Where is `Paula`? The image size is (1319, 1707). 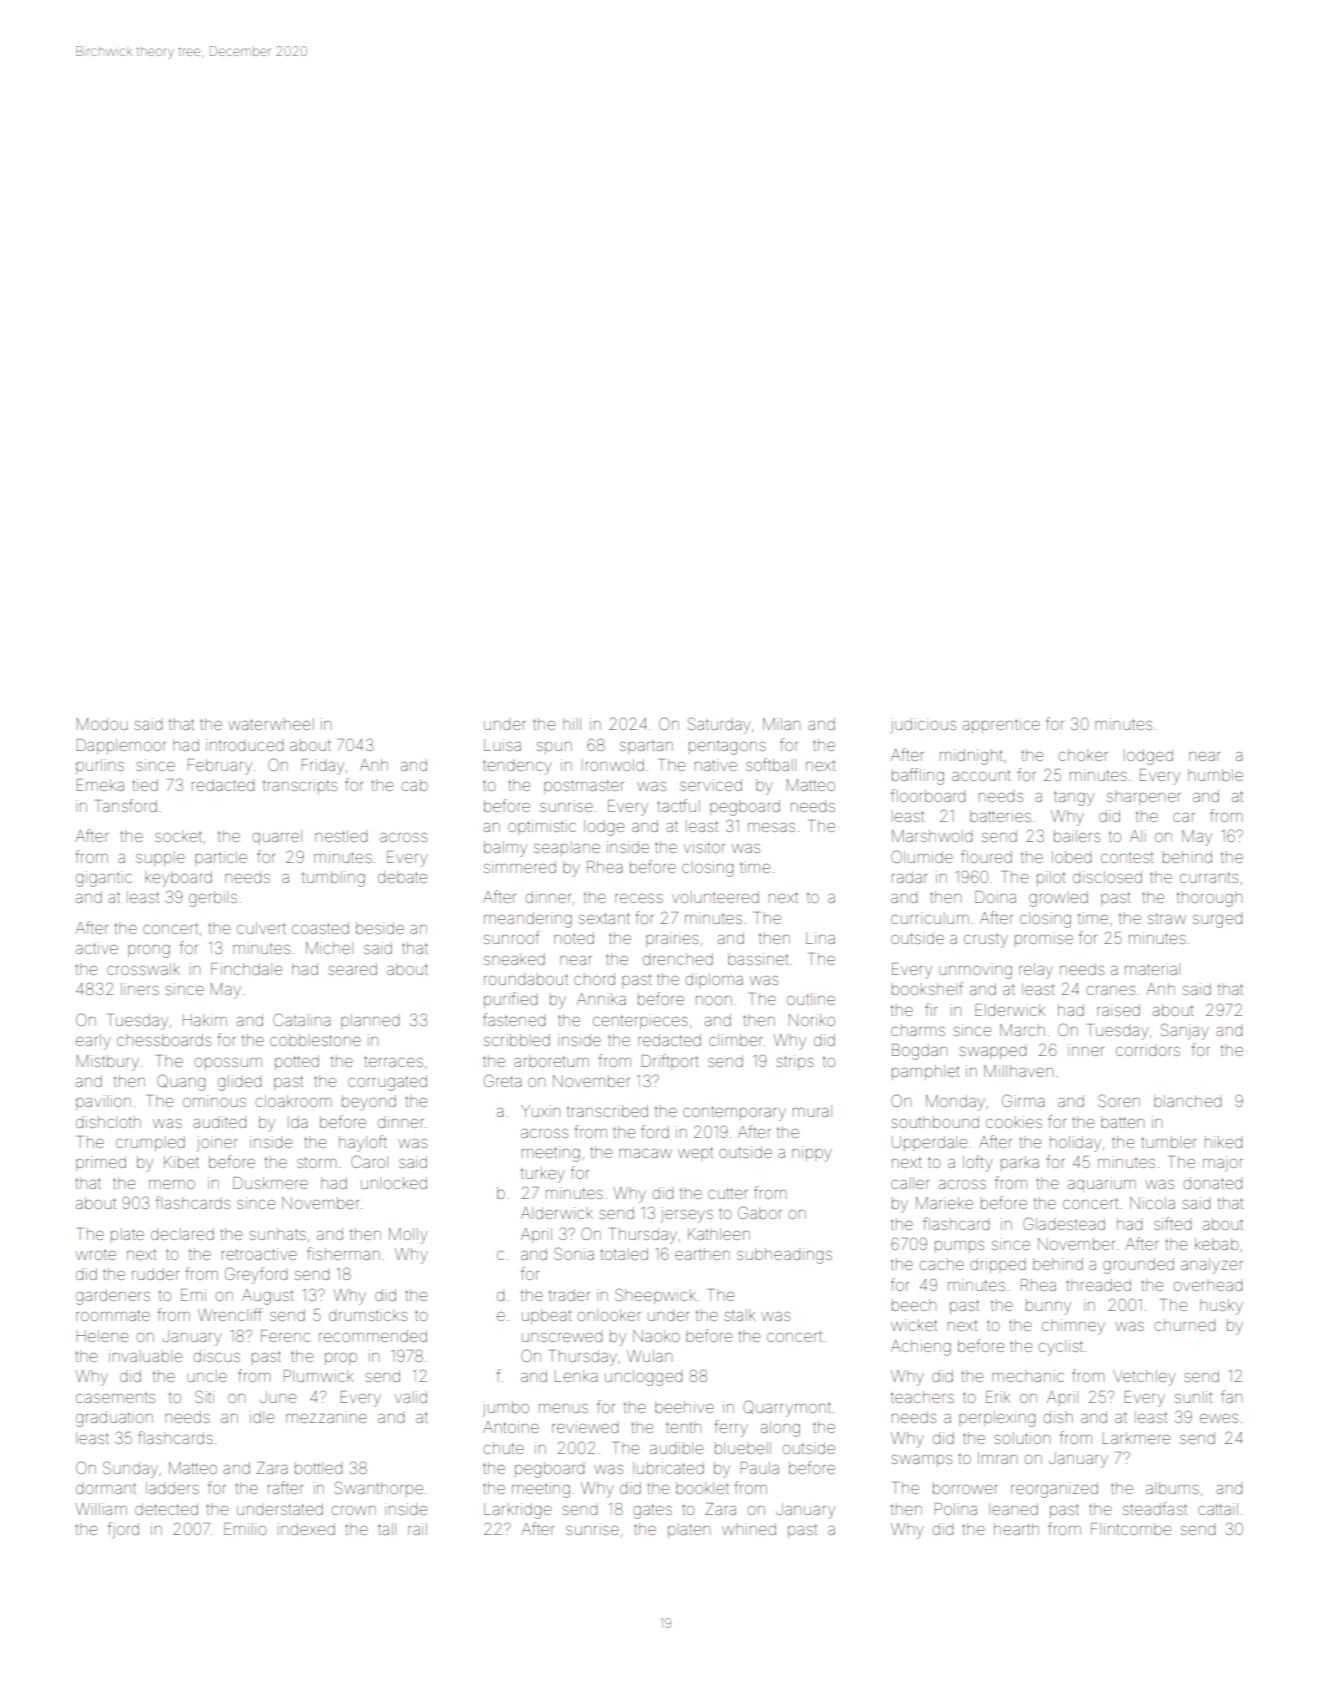
Paula is located at coordinates (760, 1468).
